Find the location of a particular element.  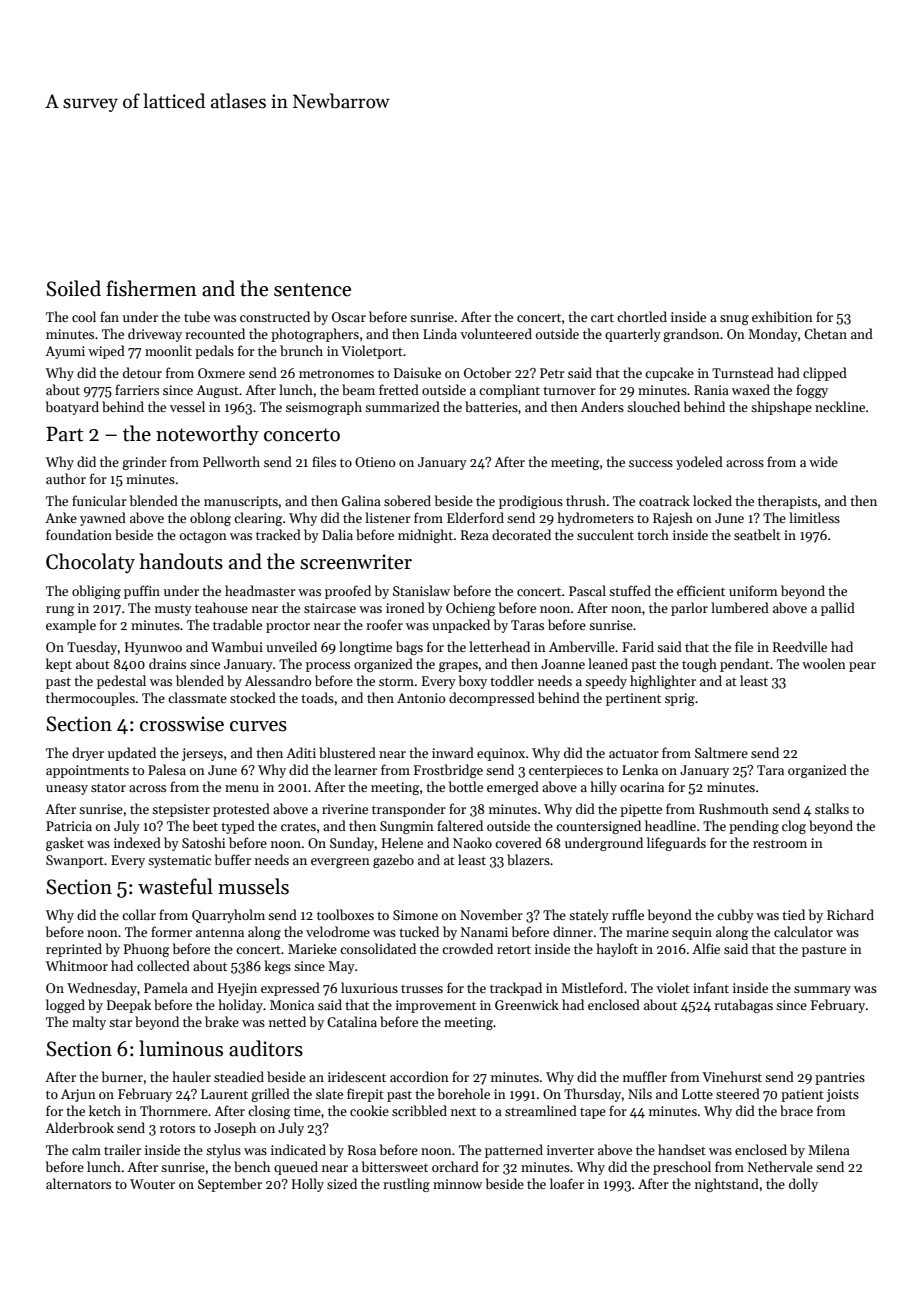

stalks is located at coordinates (832, 808).
